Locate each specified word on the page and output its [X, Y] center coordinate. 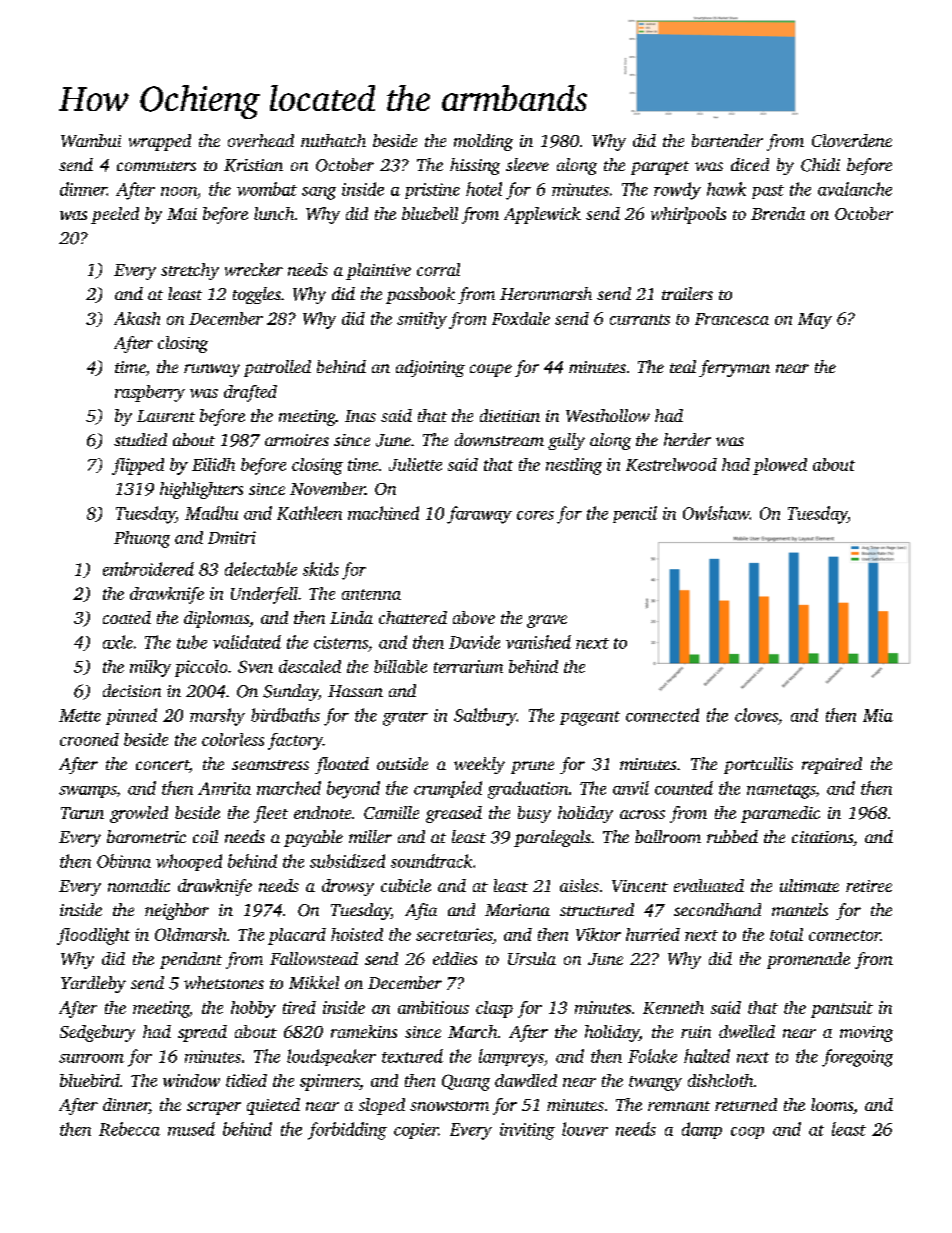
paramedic [780, 814]
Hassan [355, 691]
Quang [466, 1082]
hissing [475, 166]
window [191, 1080]
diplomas [216, 619]
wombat [267, 189]
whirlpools [688, 215]
